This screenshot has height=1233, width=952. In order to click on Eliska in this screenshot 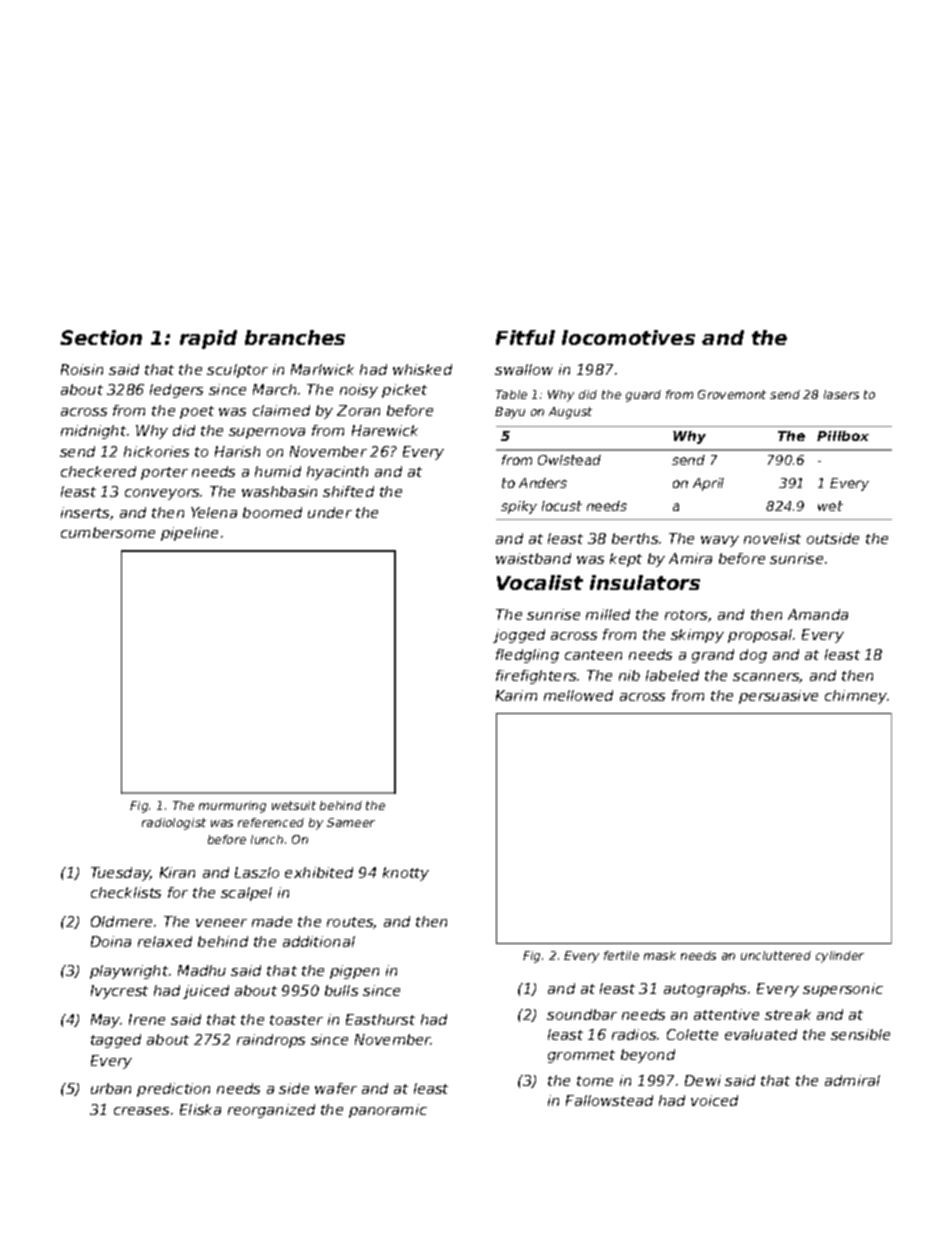, I will do `click(200, 1109)`.
